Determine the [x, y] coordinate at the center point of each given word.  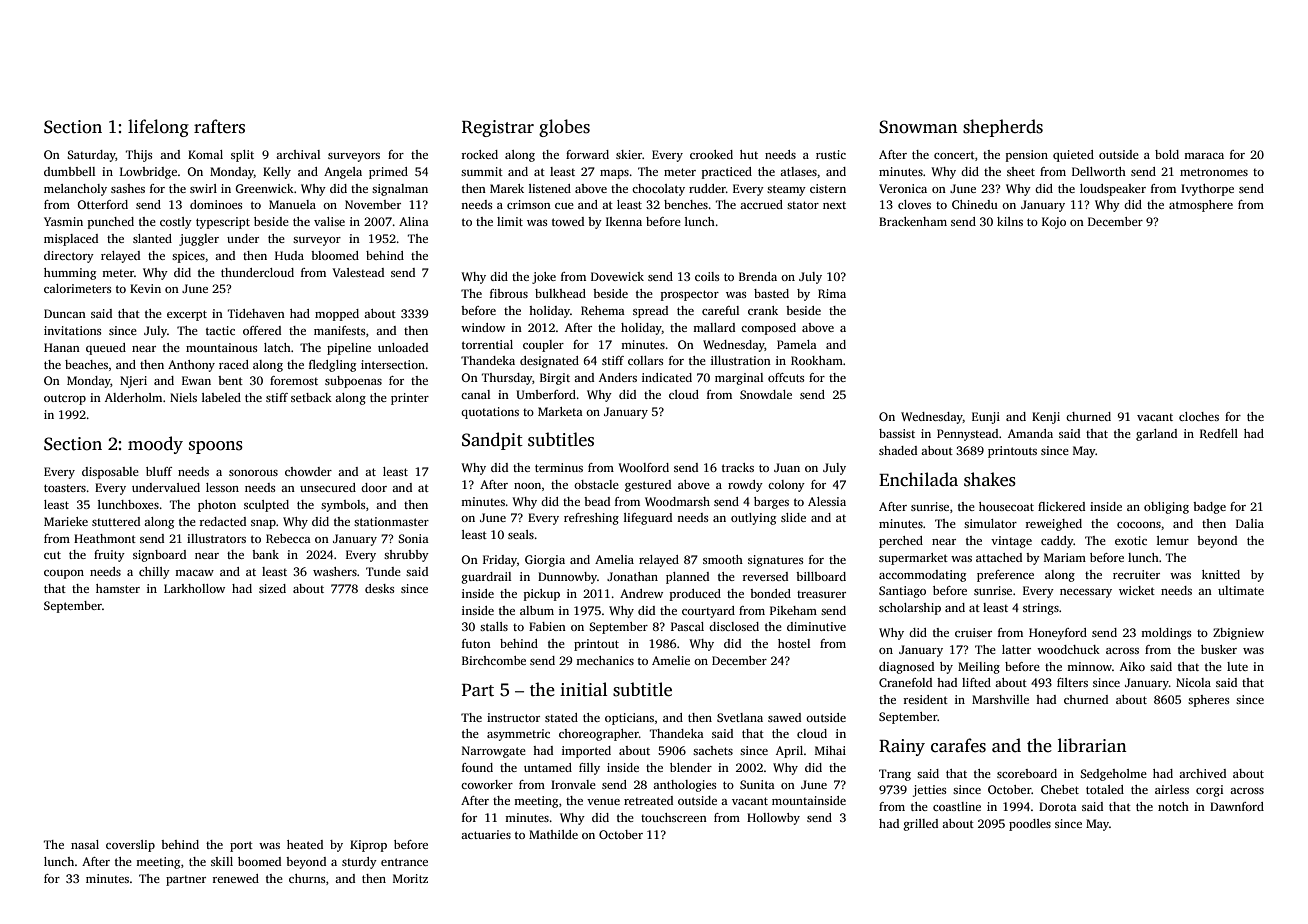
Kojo [1054, 223]
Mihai [830, 750]
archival [298, 154]
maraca [1204, 156]
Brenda [758, 276]
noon [527, 486]
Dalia [1250, 523]
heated [305, 844]
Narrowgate [494, 752]
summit [482, 171]
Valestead [358, 272]
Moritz [410, 878]
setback [311, 397]
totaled [1105, 789]
